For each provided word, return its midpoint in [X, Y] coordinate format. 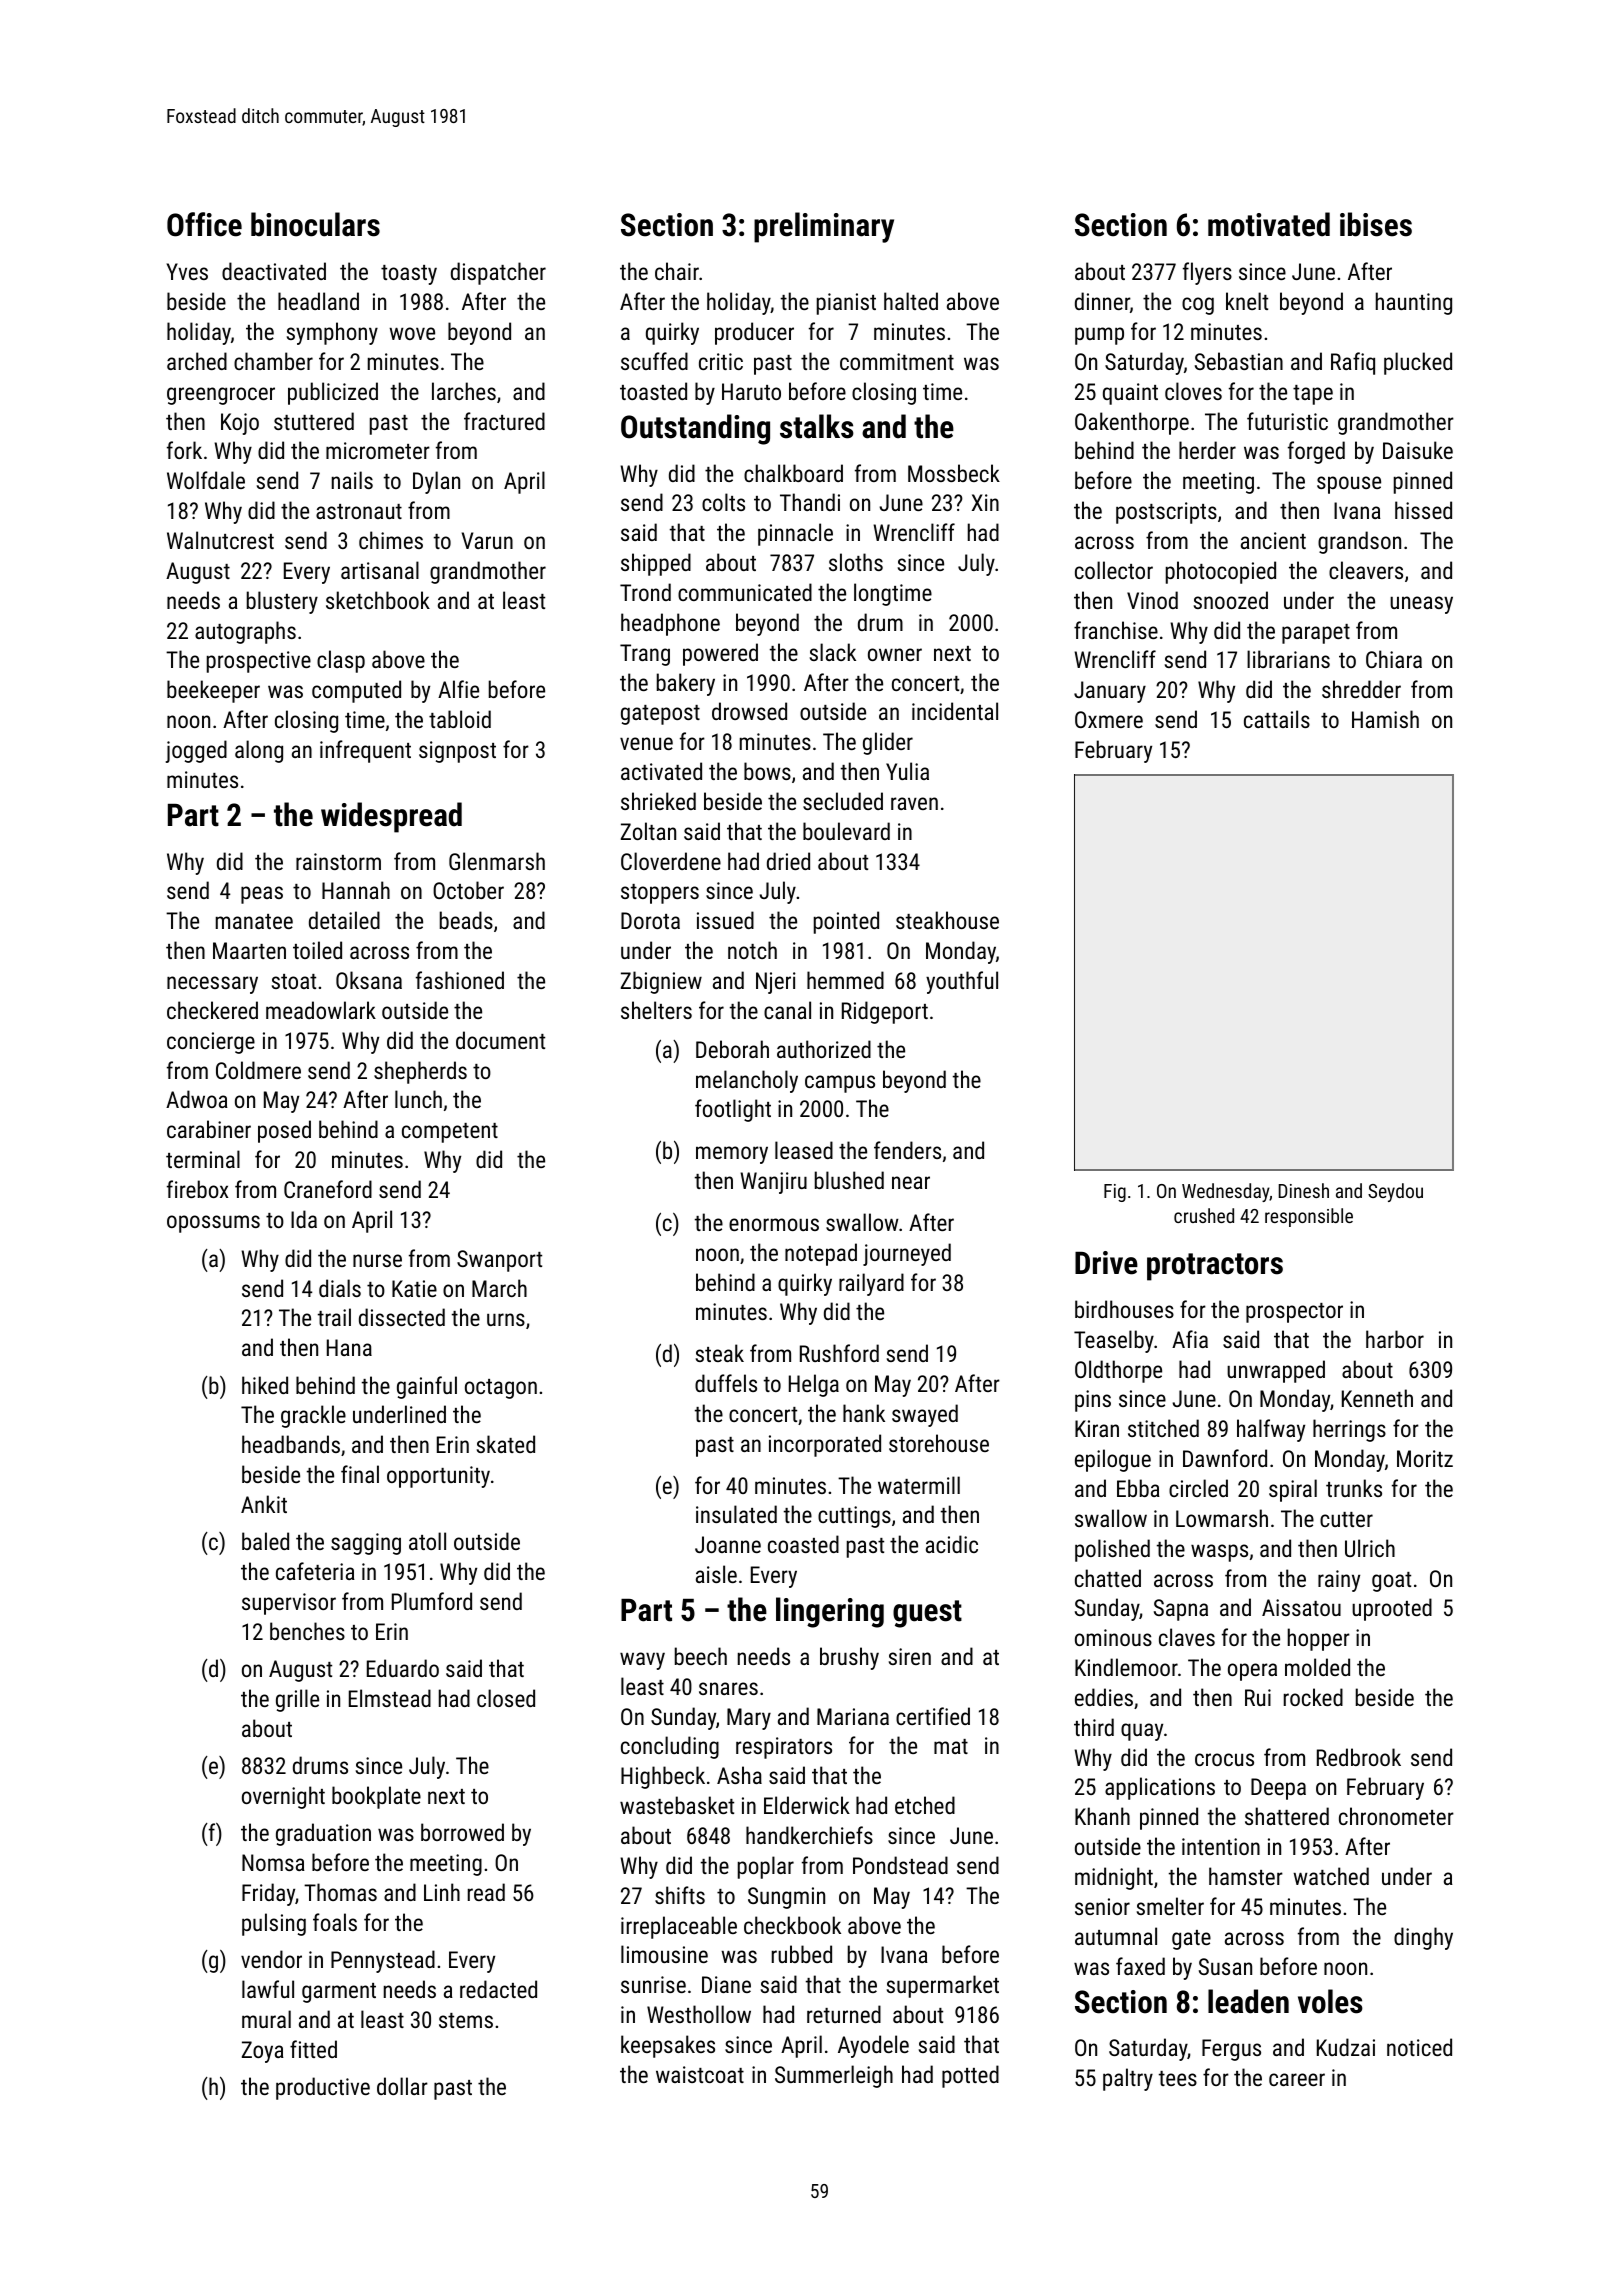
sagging [366, 1544]
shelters [656, 1010]
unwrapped [1276, 1371]
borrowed [462, 1832]
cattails [1277, 719]
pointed [846, 922]
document [500, 1040]
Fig [1115, 1193]
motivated [1269, 224]
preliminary [824, 227]
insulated [736, 1514]
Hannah [356, 890]
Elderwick [807, 1805]
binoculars [315, 224]
